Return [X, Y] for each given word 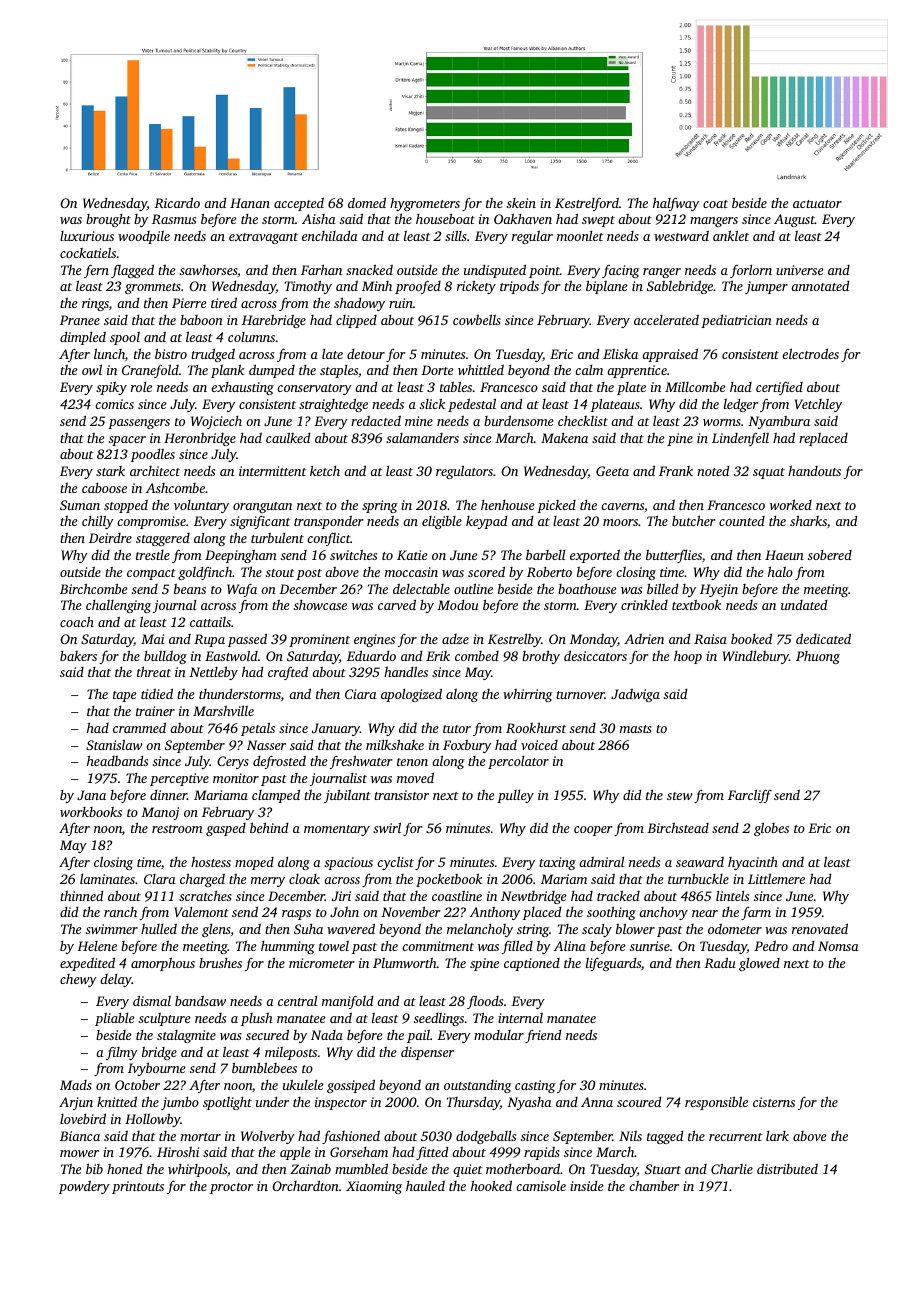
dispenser [427, 1053]
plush [257, 1019]
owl [92, 369]
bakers [78, 656]
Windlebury [756, 657]
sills [456, 235]
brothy [541, 657]
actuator [817, 204]
